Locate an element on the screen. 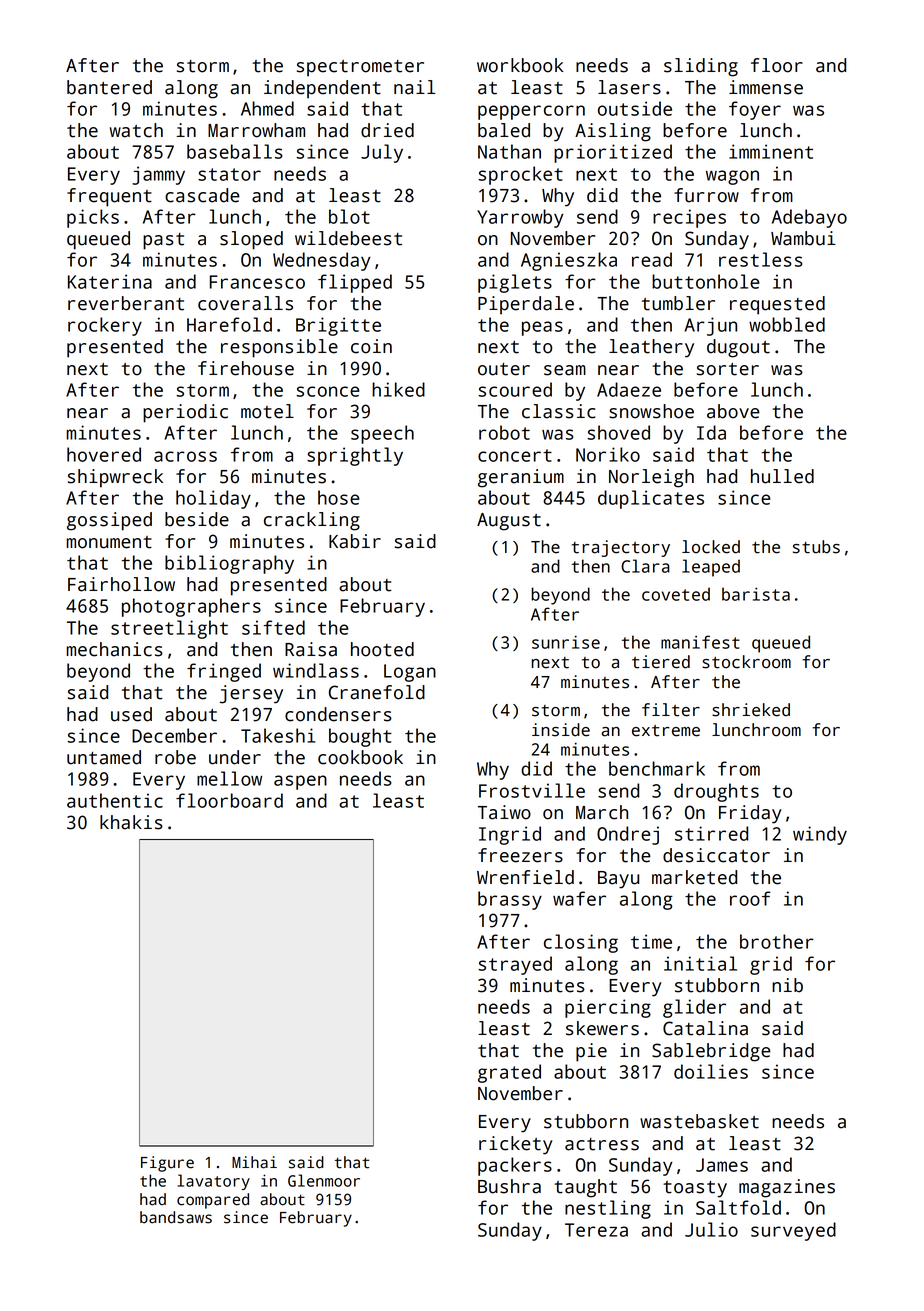 The image size is (924, 1311). brother is located at coordinates (777, 941).
